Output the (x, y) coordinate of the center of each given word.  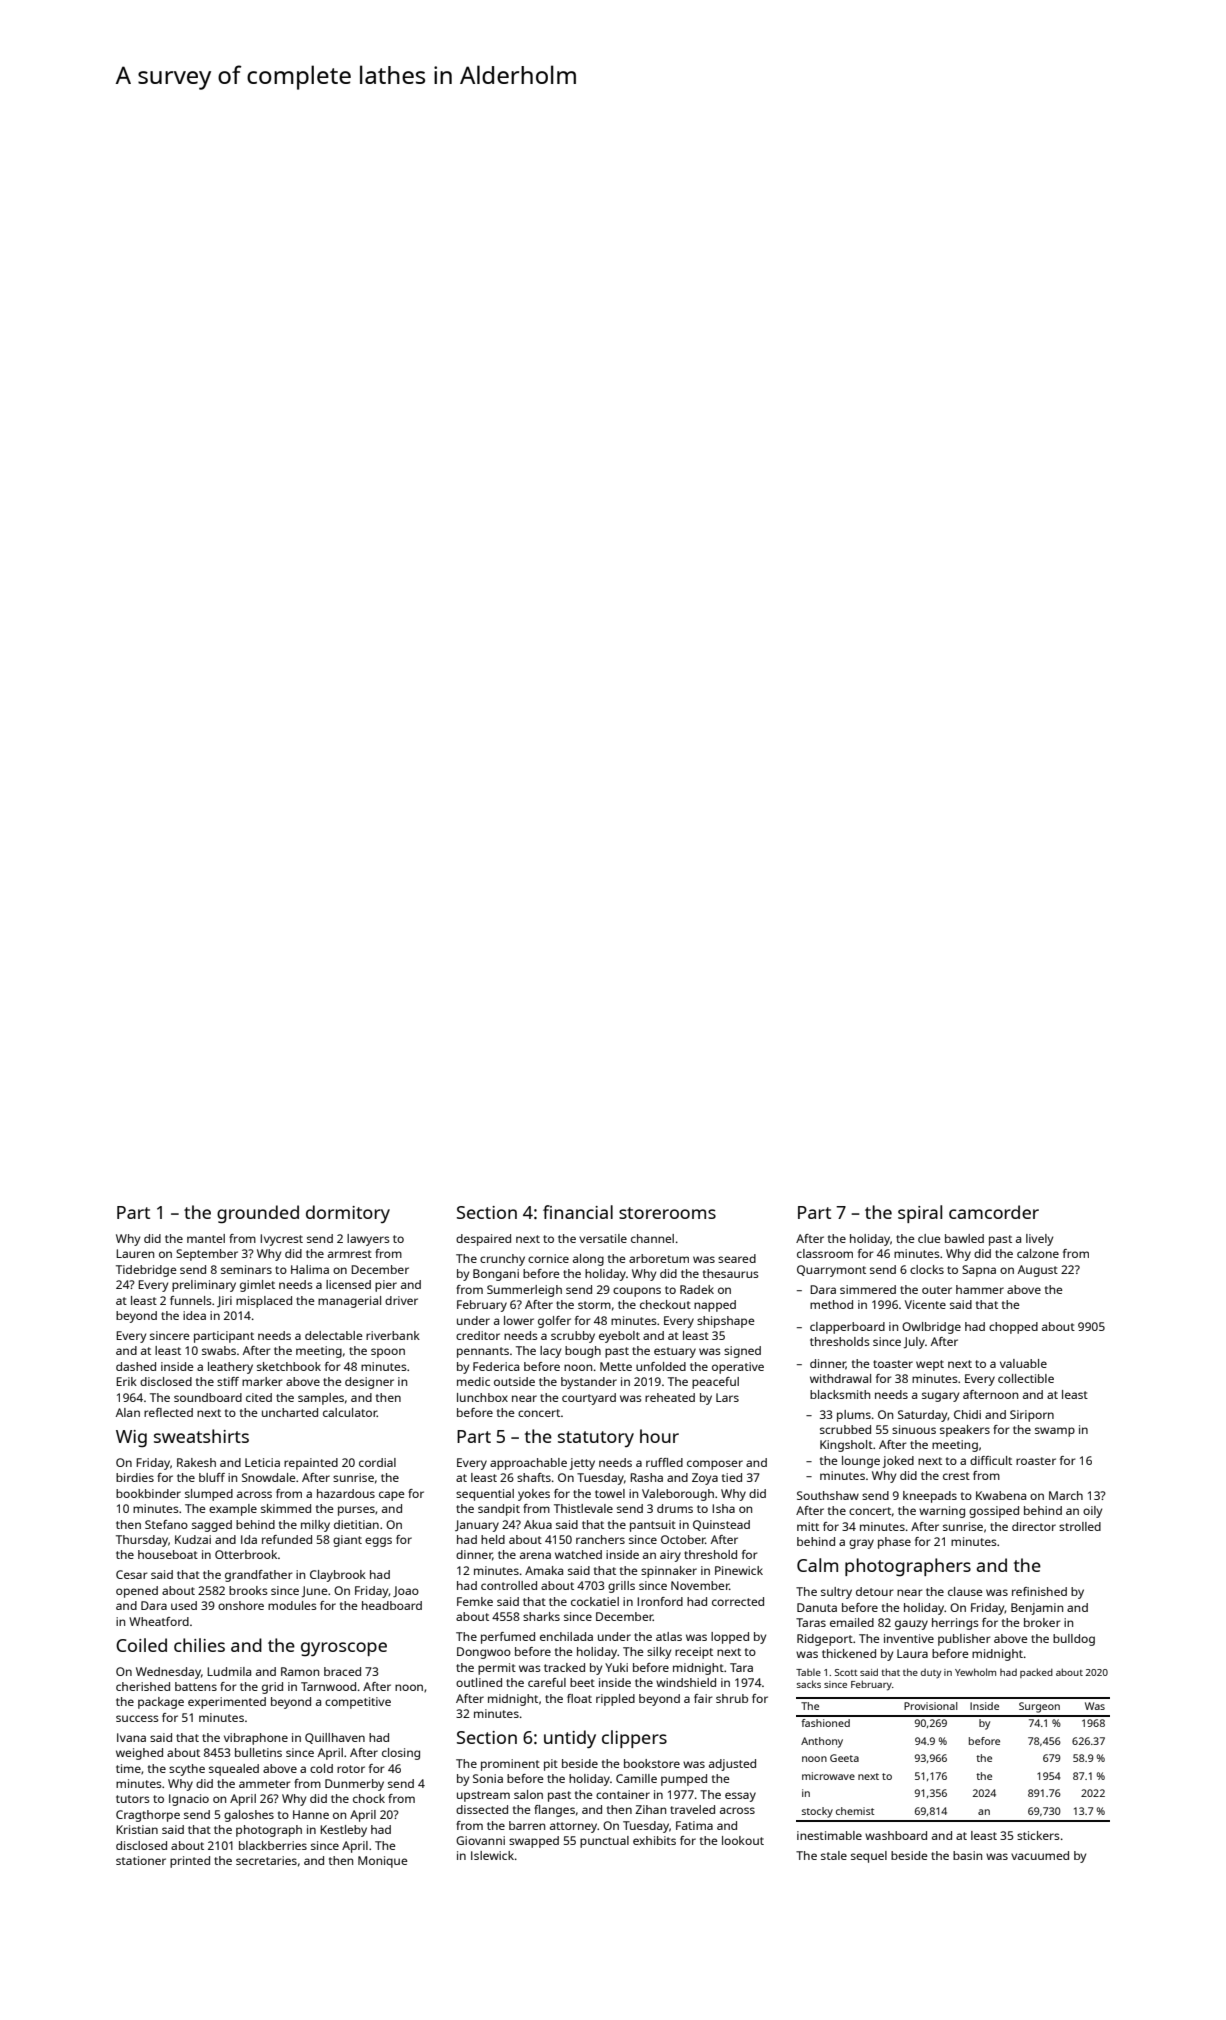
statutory (596, 1439)
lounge (861, 1462)
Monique (383, 1862)
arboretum (659, 1258)
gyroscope (344, 1649)
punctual (604, 1842)
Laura (912, 1653)
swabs (219, 1350)
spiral (920, 1214)
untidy (570, 1739)
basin (967, 1855)
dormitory (348, 1214)
